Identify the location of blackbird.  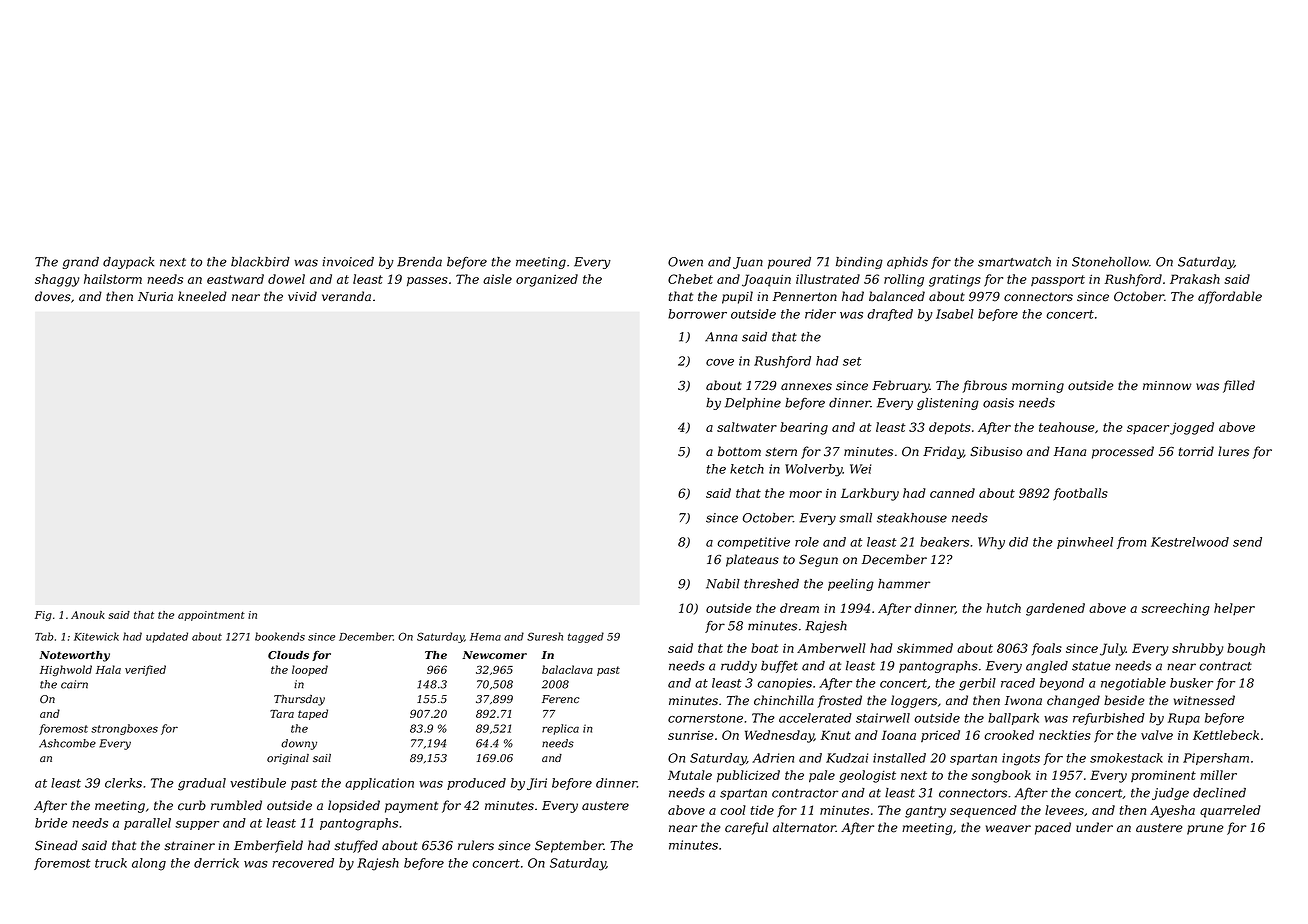
(260, 262).
